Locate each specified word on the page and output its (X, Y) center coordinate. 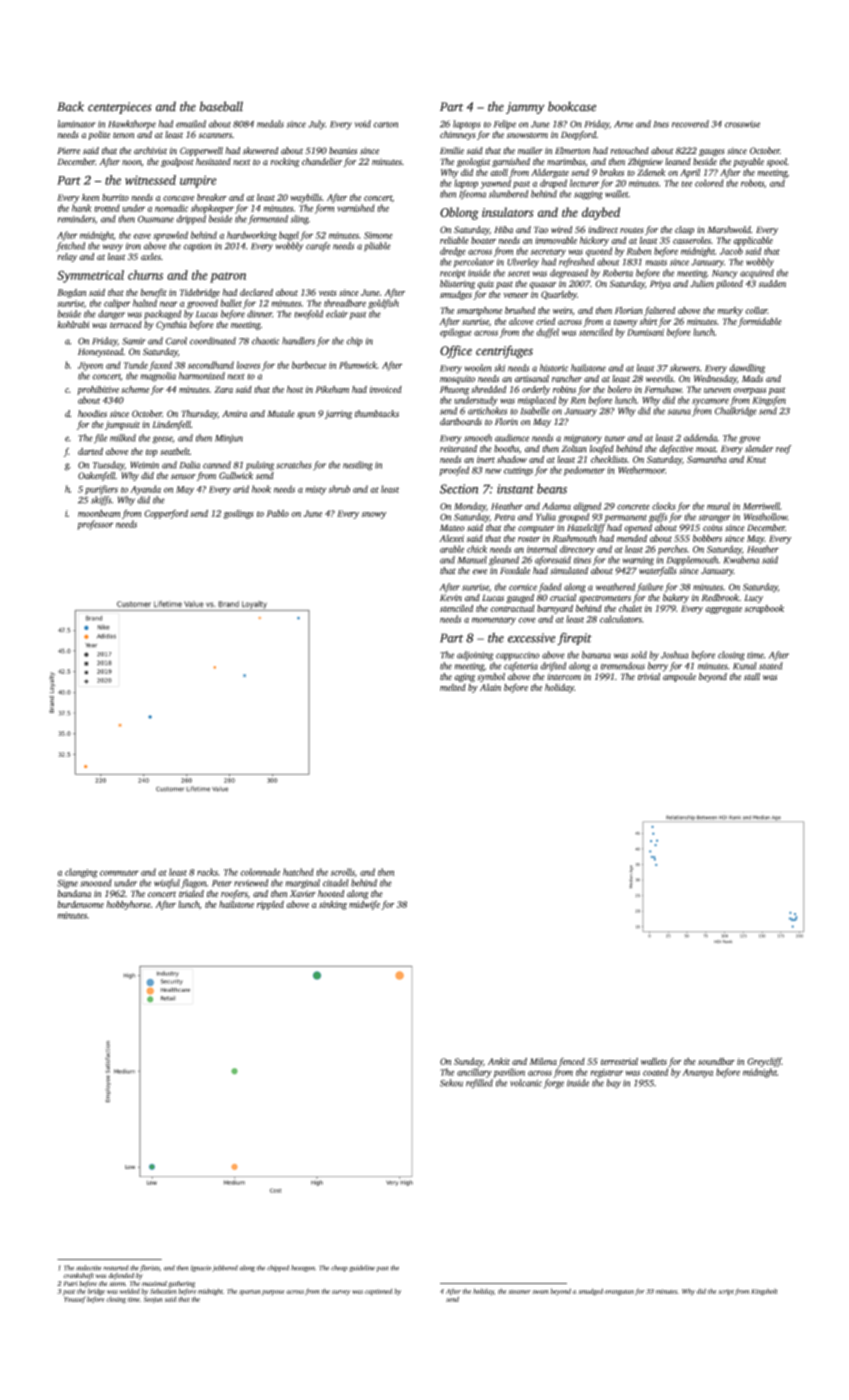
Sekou (451, 1083)
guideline (362, 1268)
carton (385, 125)
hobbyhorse (129, 905)
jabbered (225, 1268)
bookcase (572, 106)
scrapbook (764, 609)
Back (70, 106)
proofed (454, 471)
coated (655, 1072)
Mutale (281, 413)
